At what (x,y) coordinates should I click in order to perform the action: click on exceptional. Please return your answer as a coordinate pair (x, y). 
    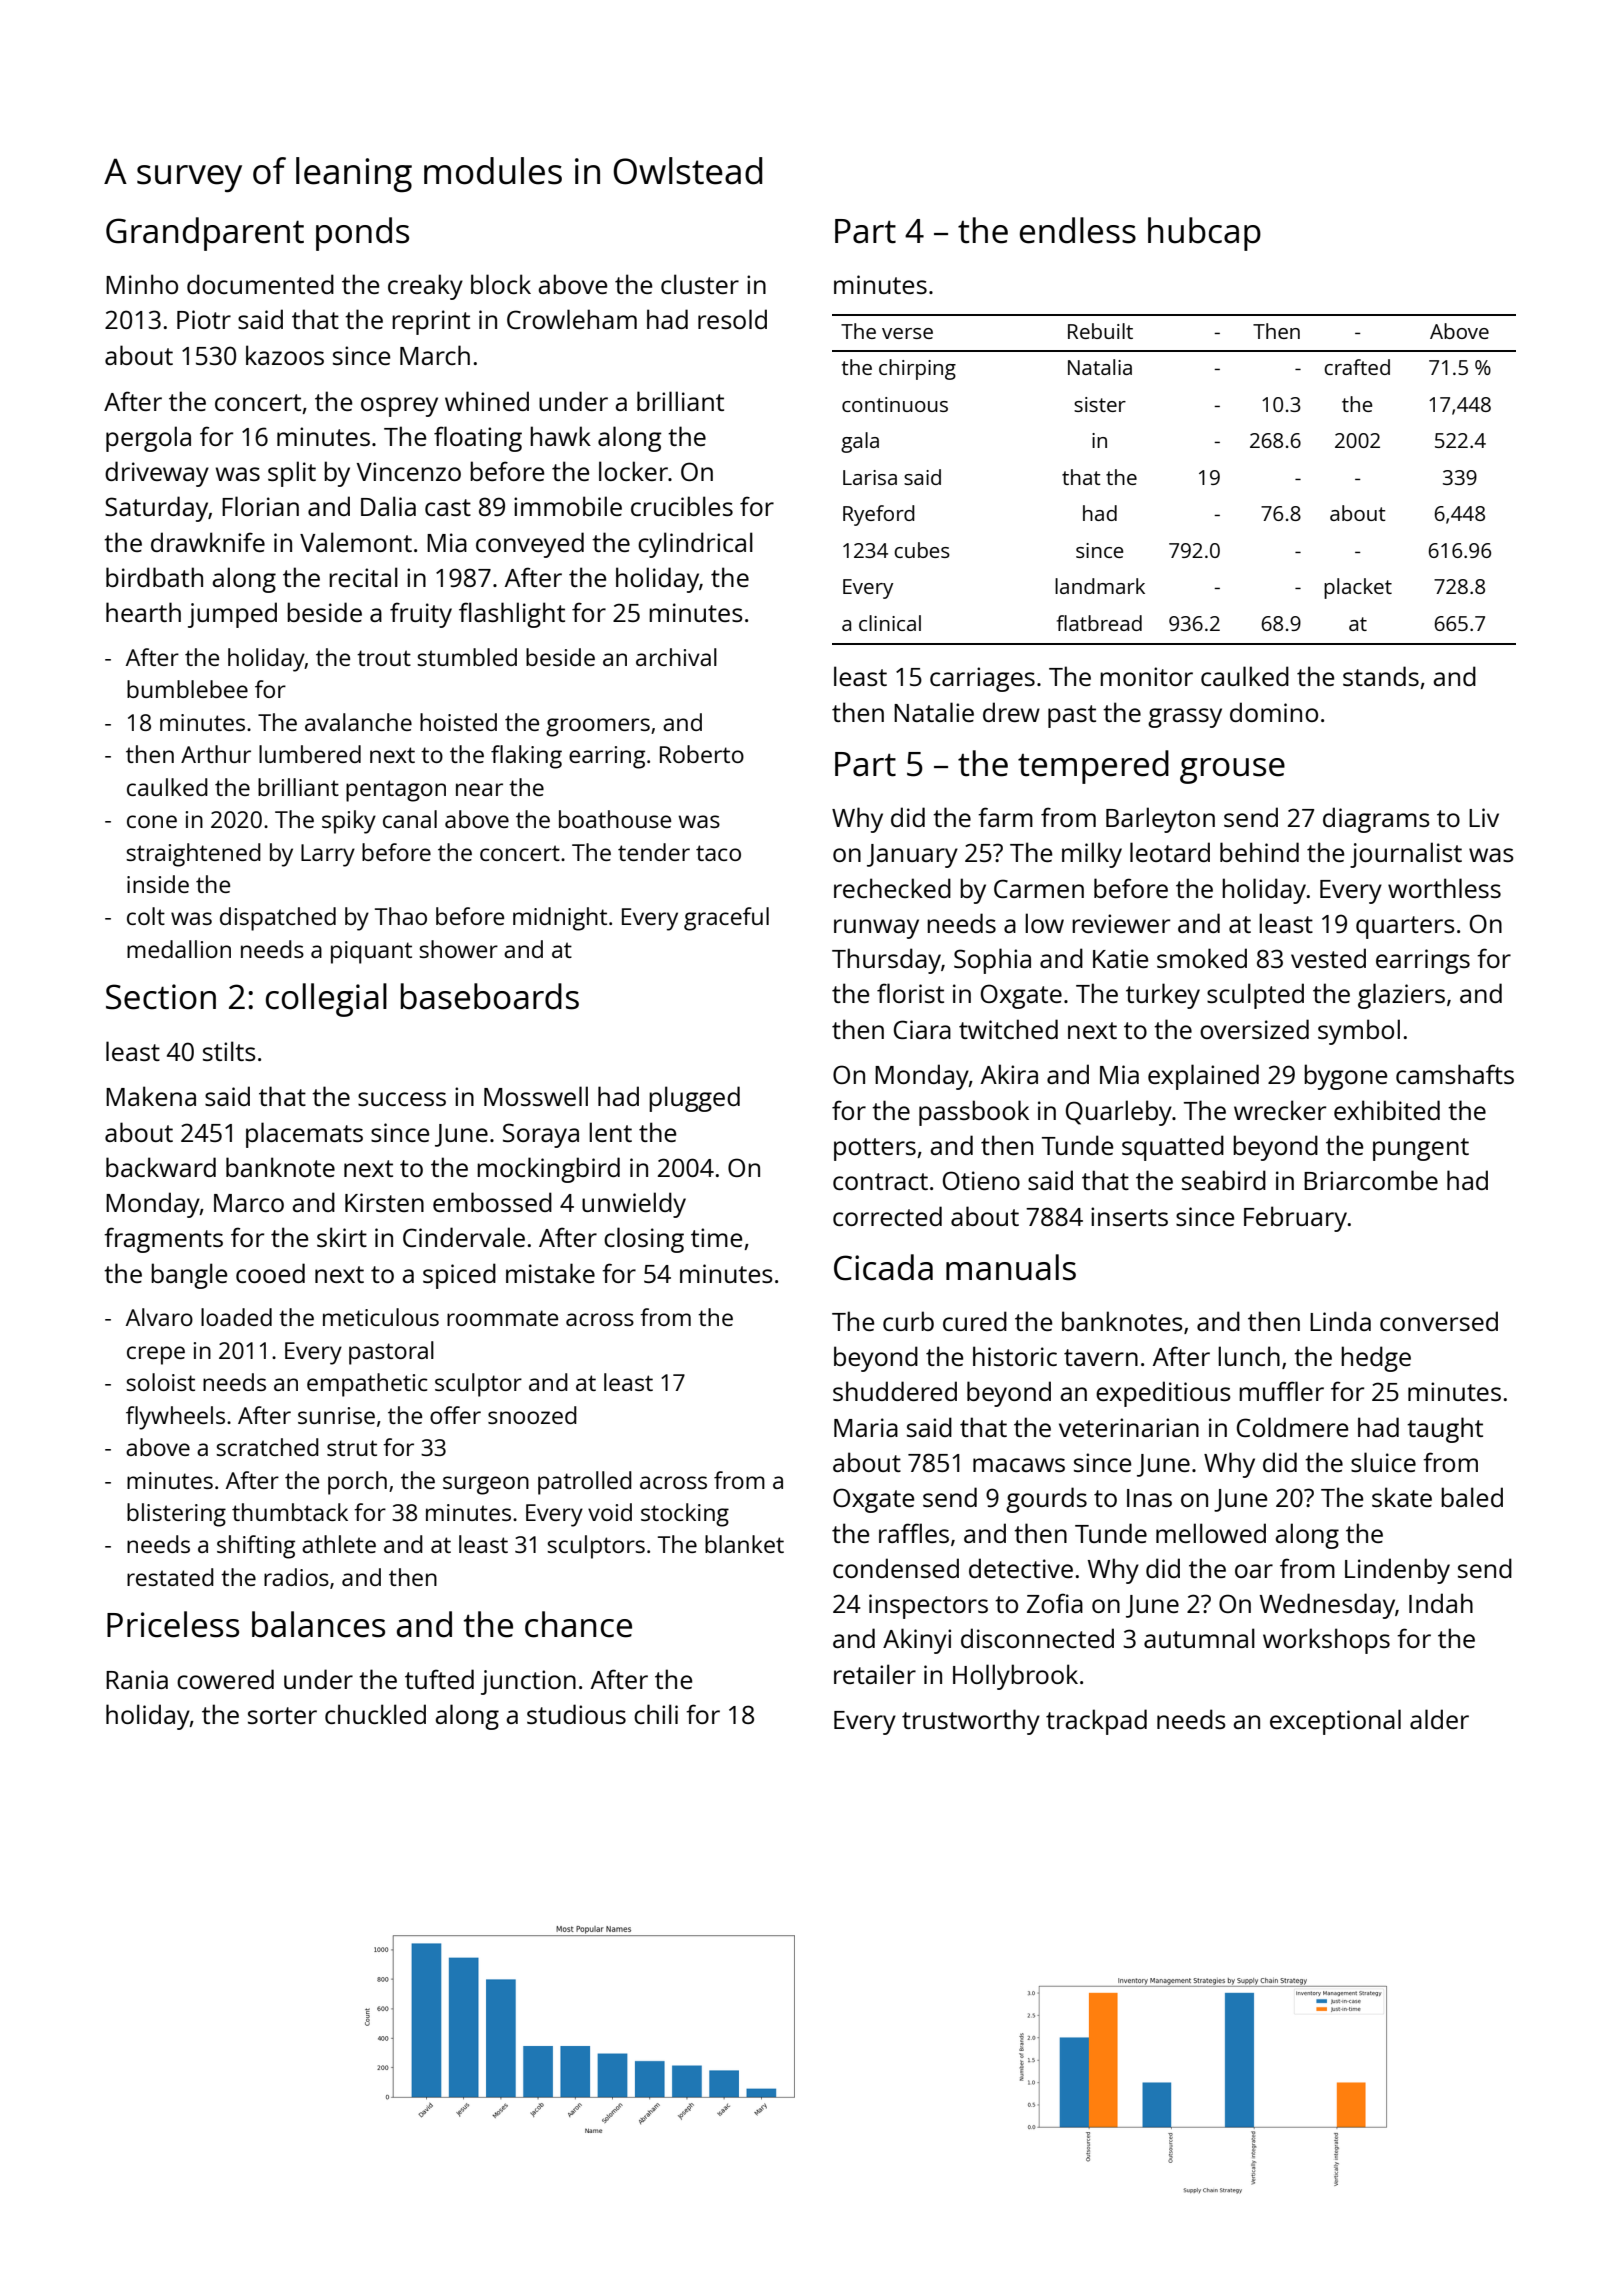
    Looking at the image, I should click on (1335, 1722).
